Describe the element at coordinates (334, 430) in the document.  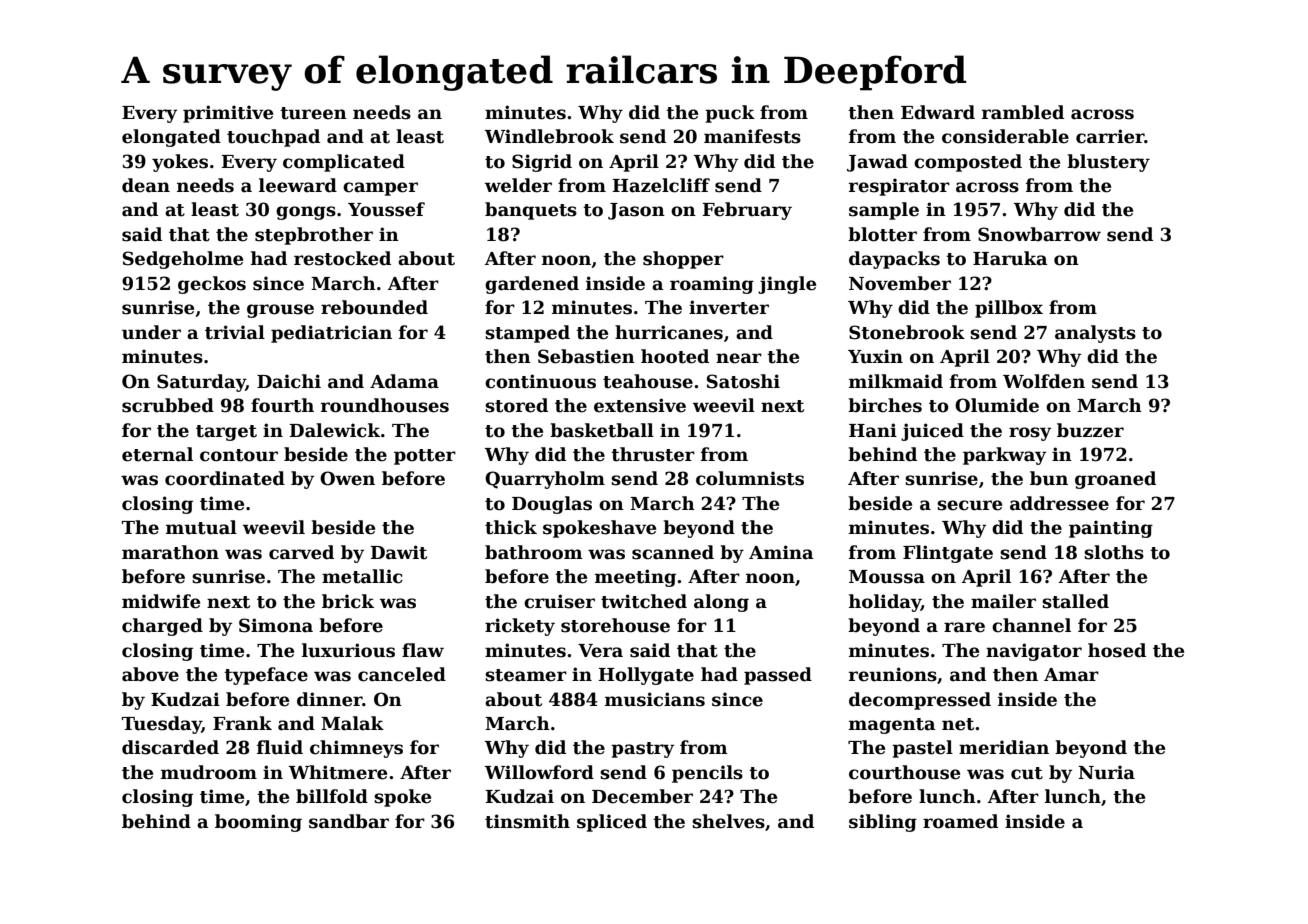
I see `Dalewick` at that location.
